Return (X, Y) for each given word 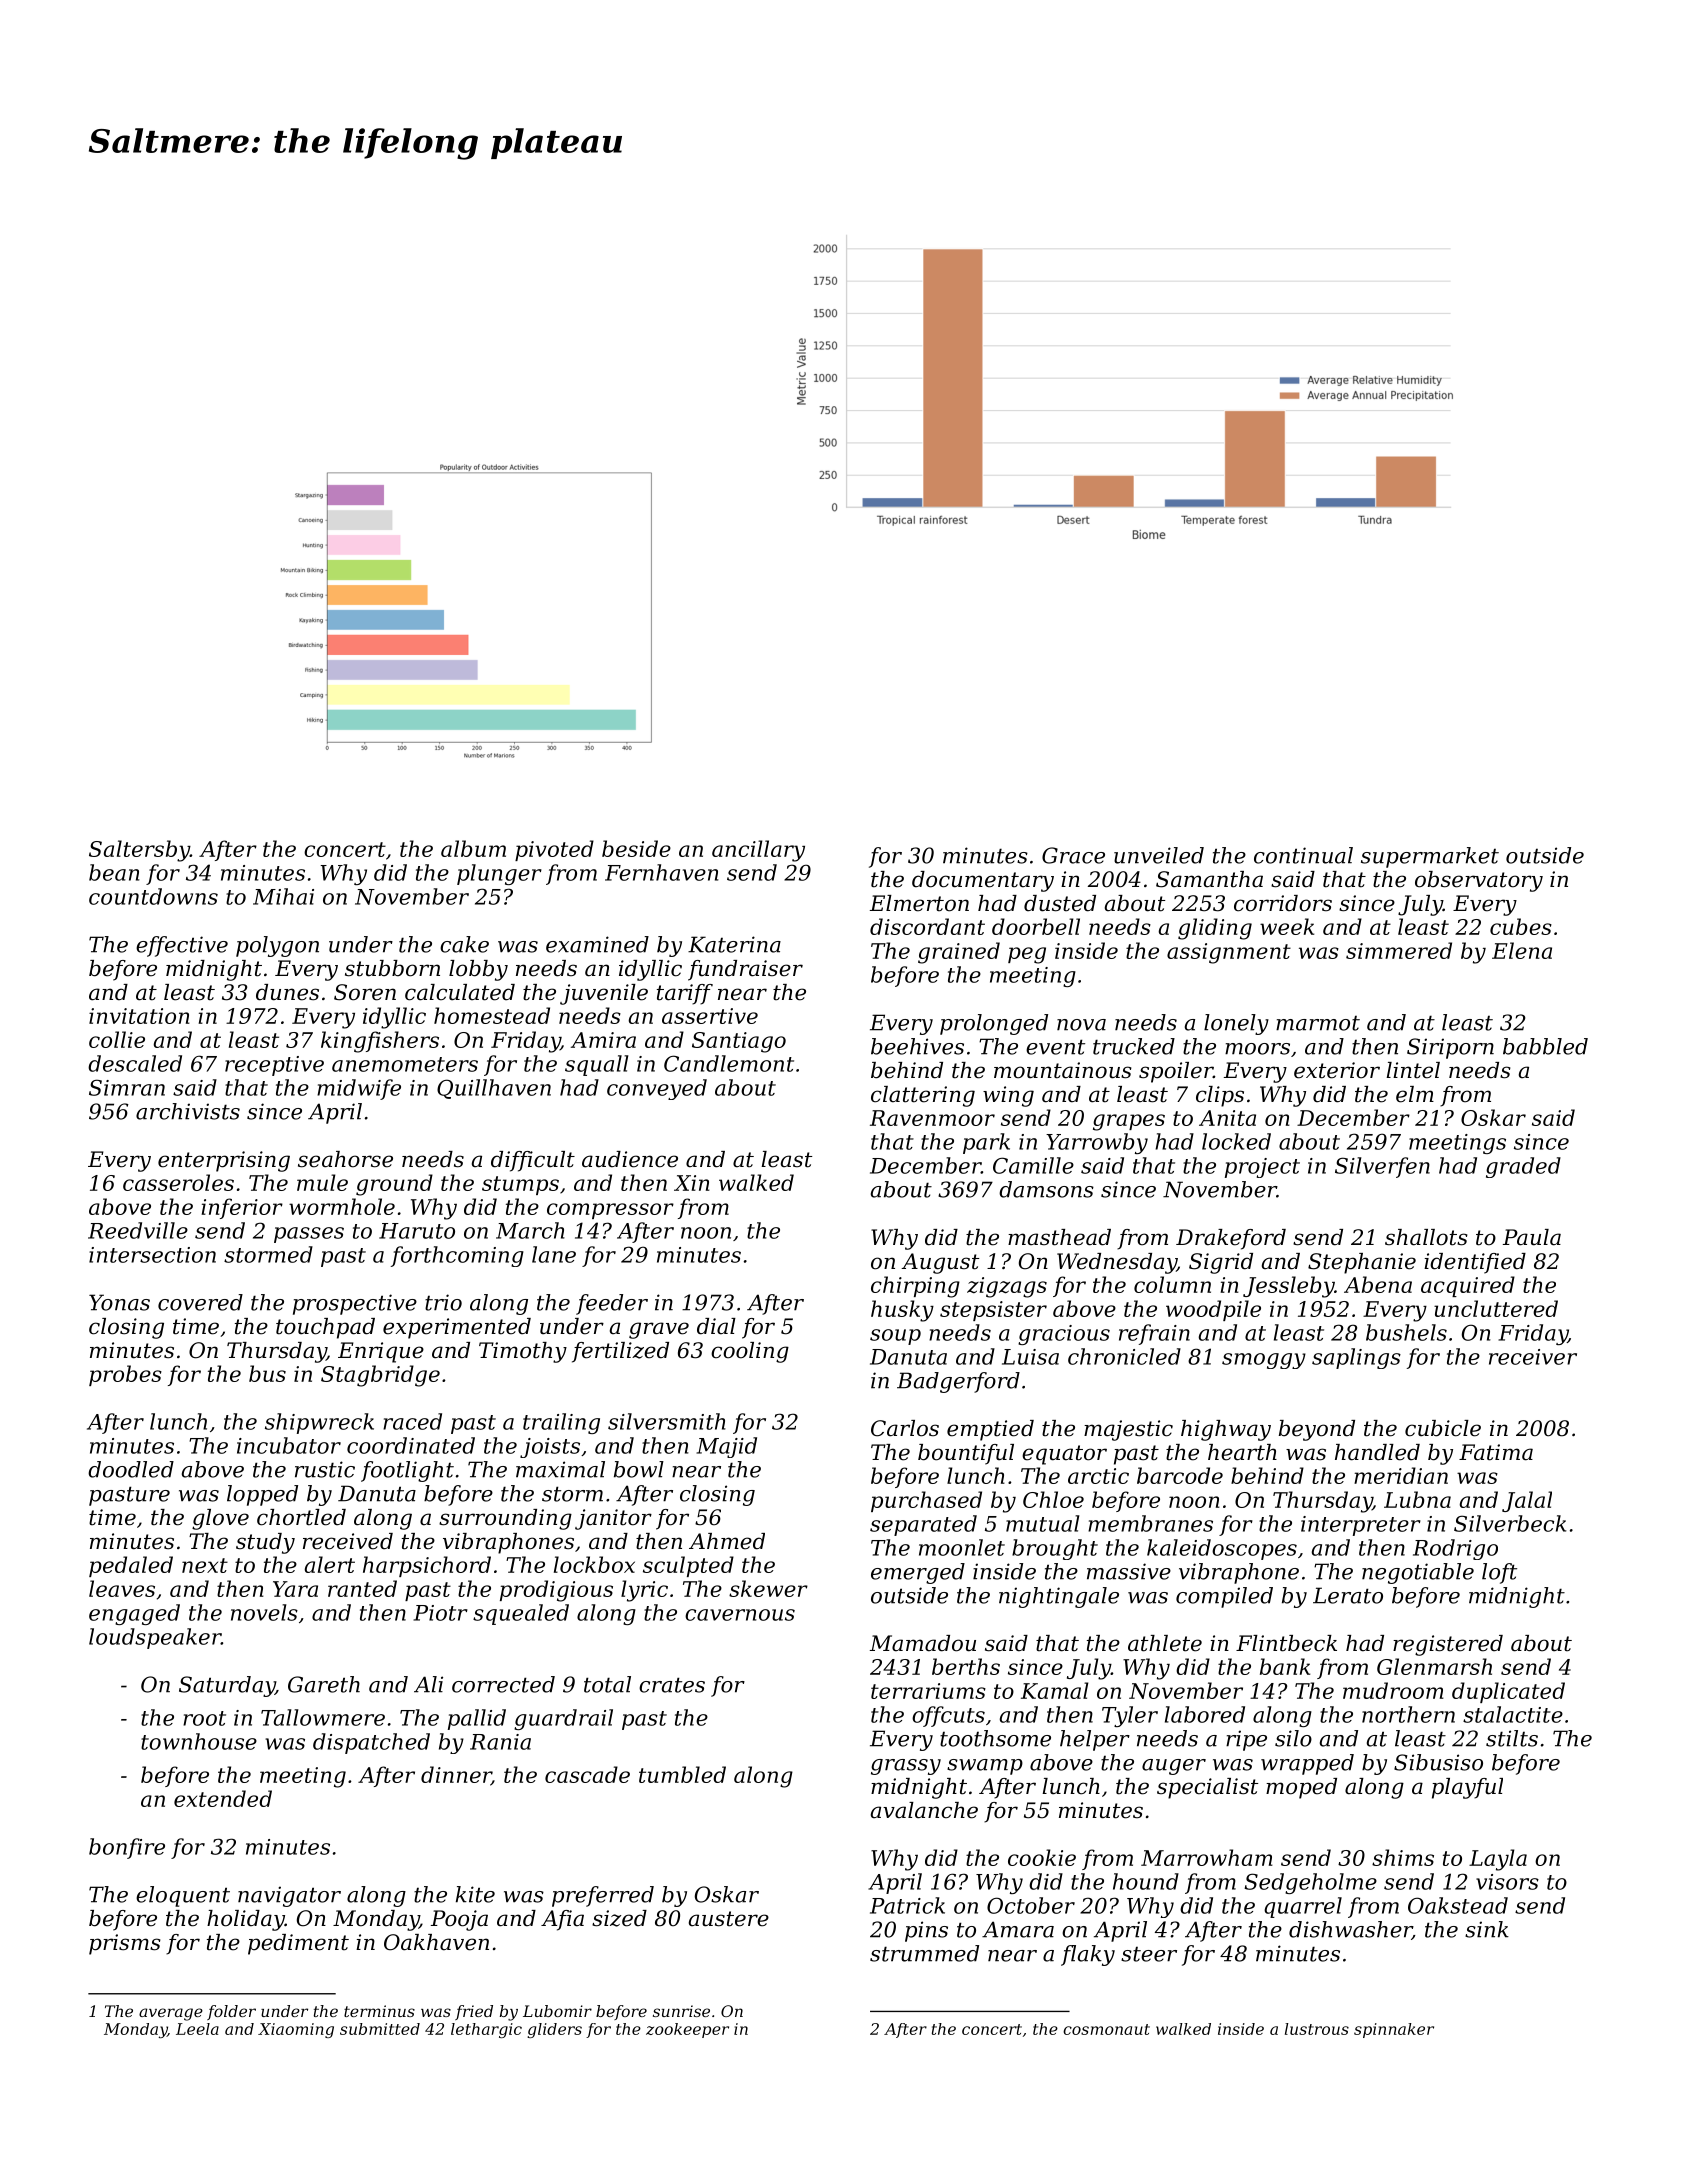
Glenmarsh (1434, 1666)
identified (1475, 1263)
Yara (295, 1589)
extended (223, 1798)
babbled (1545, 1046)
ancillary (758, 851)
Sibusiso (1438, 1762)
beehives (917, 1046)
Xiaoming (296, 2030)
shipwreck (319, 1423)
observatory (1479, 881)
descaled (135, 1063)
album (473, 848)
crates (672, 1685)
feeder (612, 1304)
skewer (768, 1588)
